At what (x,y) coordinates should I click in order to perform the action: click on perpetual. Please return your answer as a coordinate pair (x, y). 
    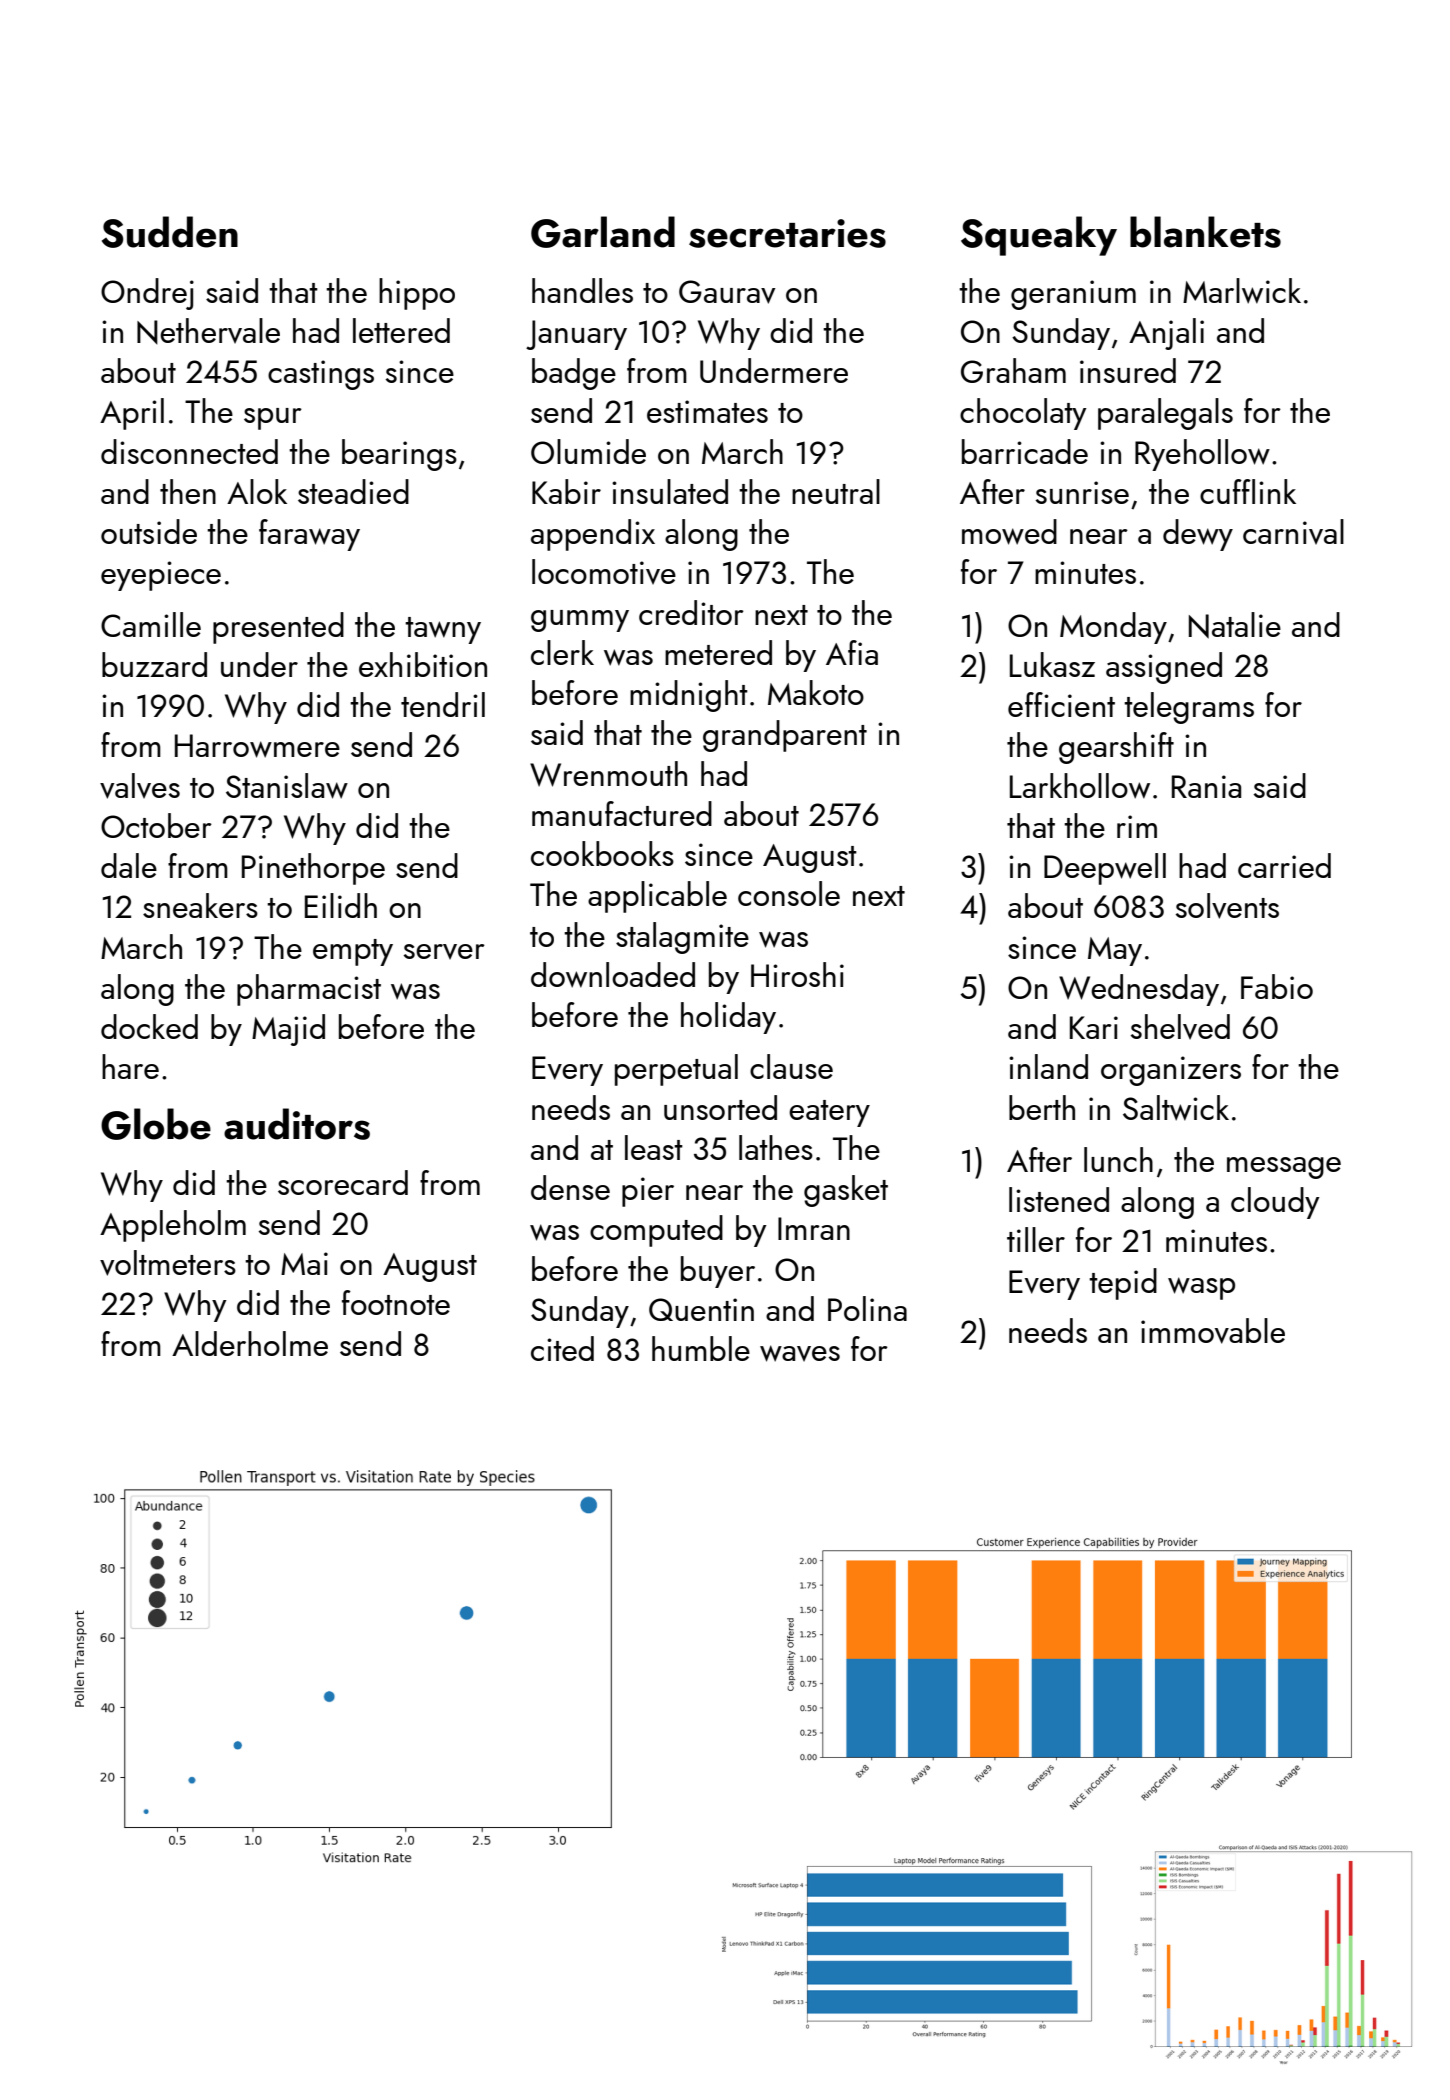
    Looking at the image, I should click on (676, 1070).
